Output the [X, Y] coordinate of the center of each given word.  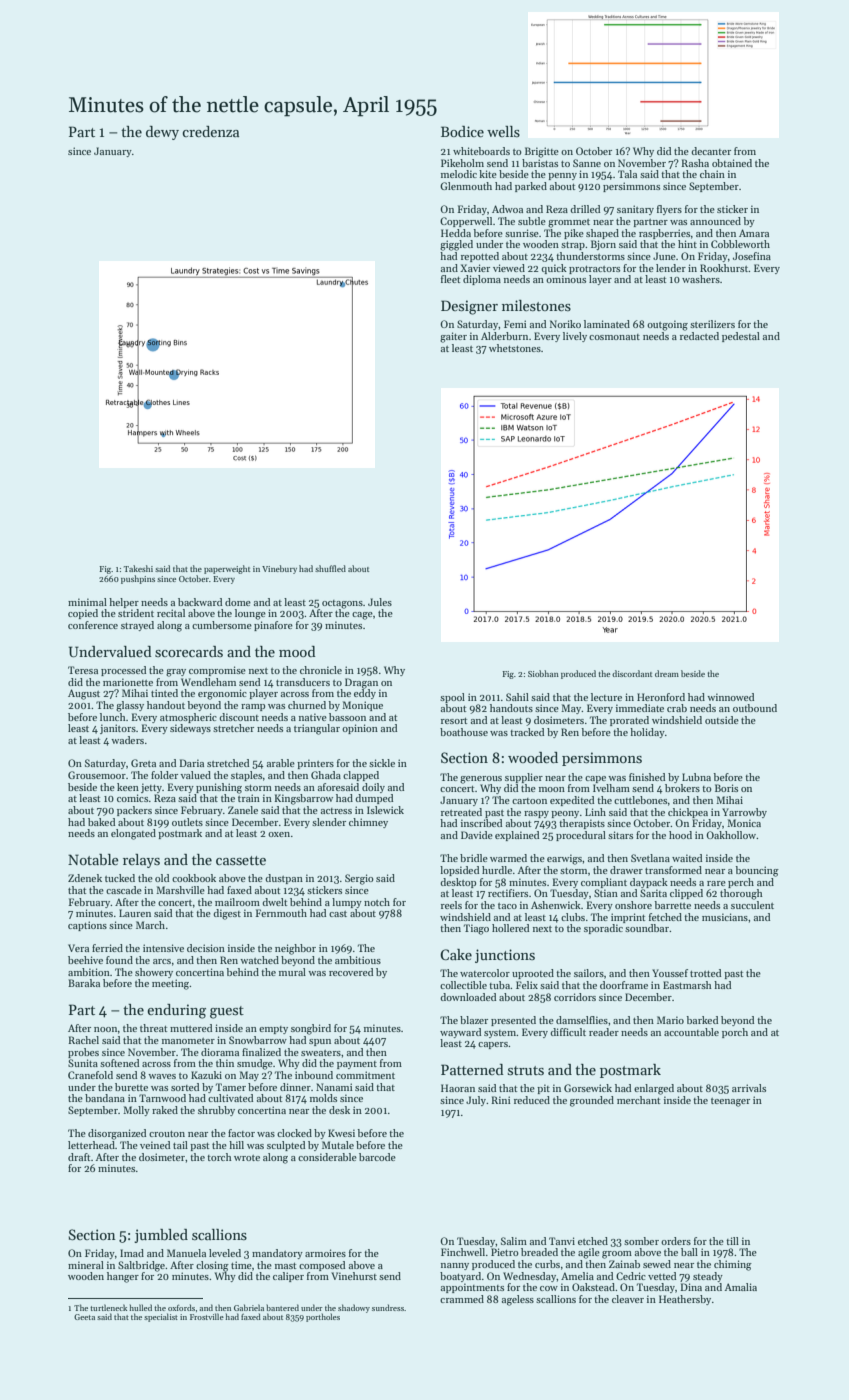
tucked [120, 878]
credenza [210, 131]
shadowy [354, 1308]
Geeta [84, 1317]
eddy [365, 694]
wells [503, 131]
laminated [607, 324]
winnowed [730, 697]
